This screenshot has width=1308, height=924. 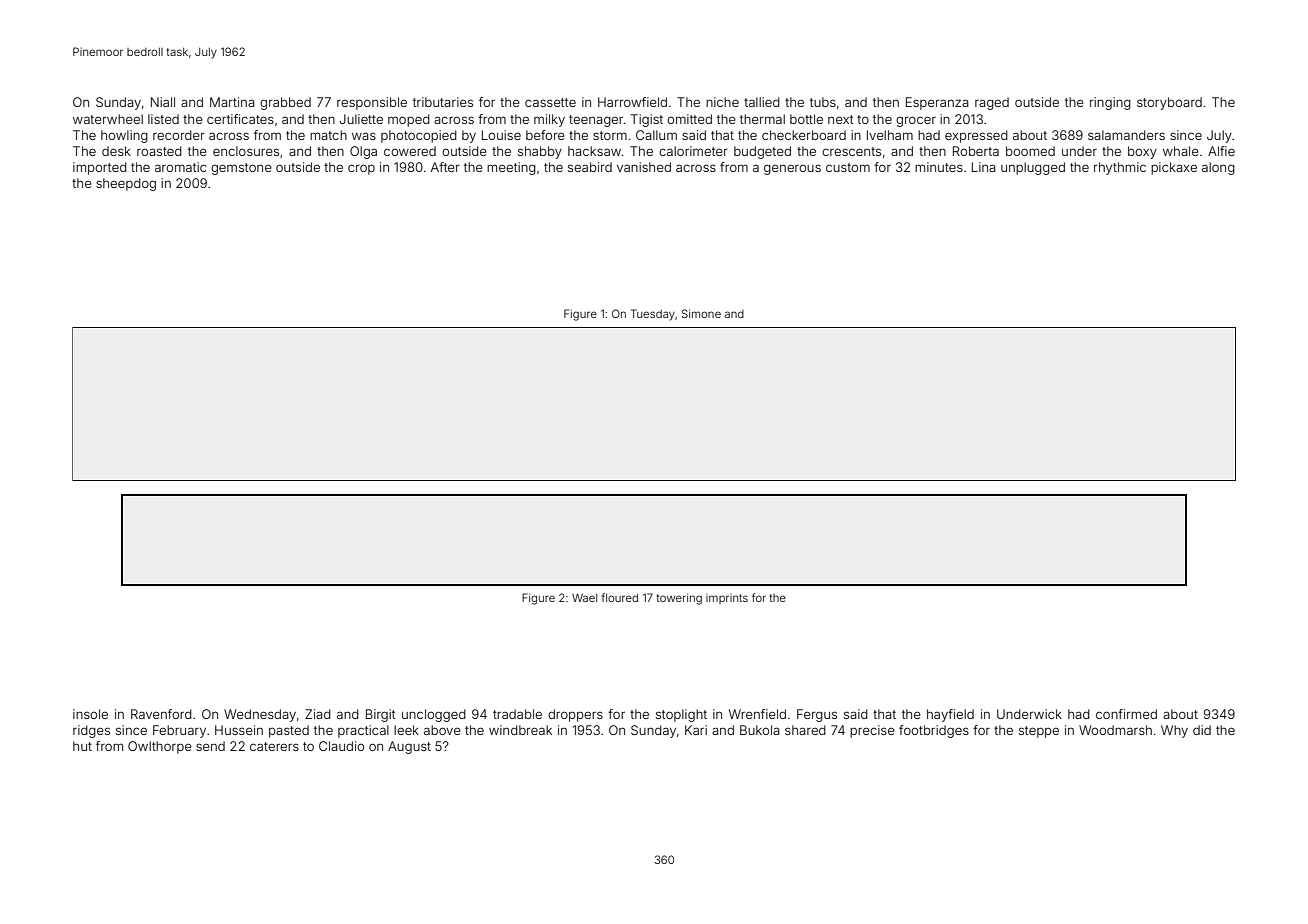 I want to click on floured, so click(x=619, y=597).
